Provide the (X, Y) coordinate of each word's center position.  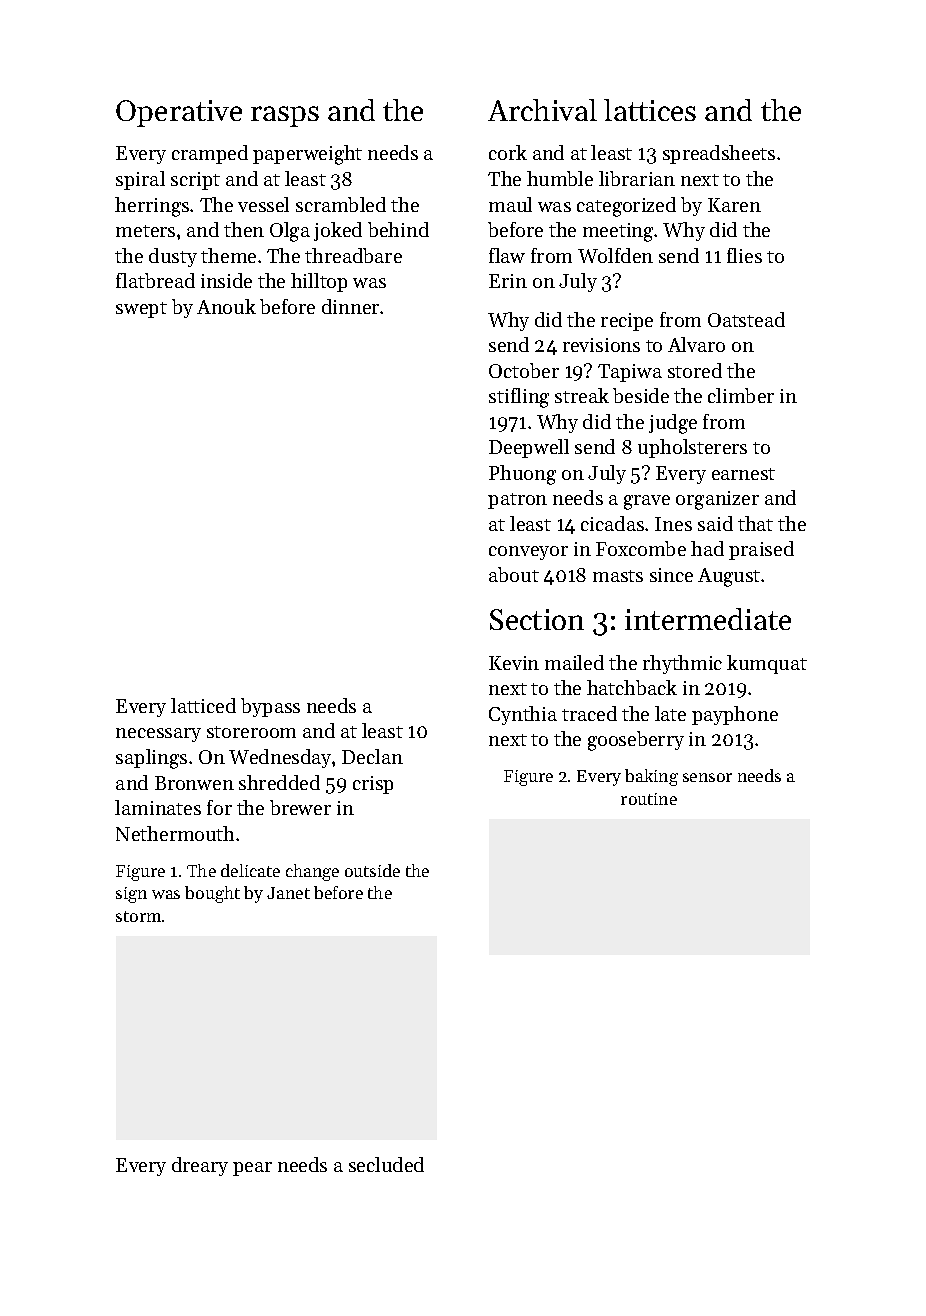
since (671, 575)
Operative (179, 113)
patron (517, 501)
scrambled (341, 204)
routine (649, 799)
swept (141, 310)
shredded (279, 782)
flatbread (155, 280)
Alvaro (696, 344)
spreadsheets (719, 154)
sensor (707, 777)
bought (212, 894)
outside (372, 870)
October (524, 370)
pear (252, 1169)
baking (651, 777)
